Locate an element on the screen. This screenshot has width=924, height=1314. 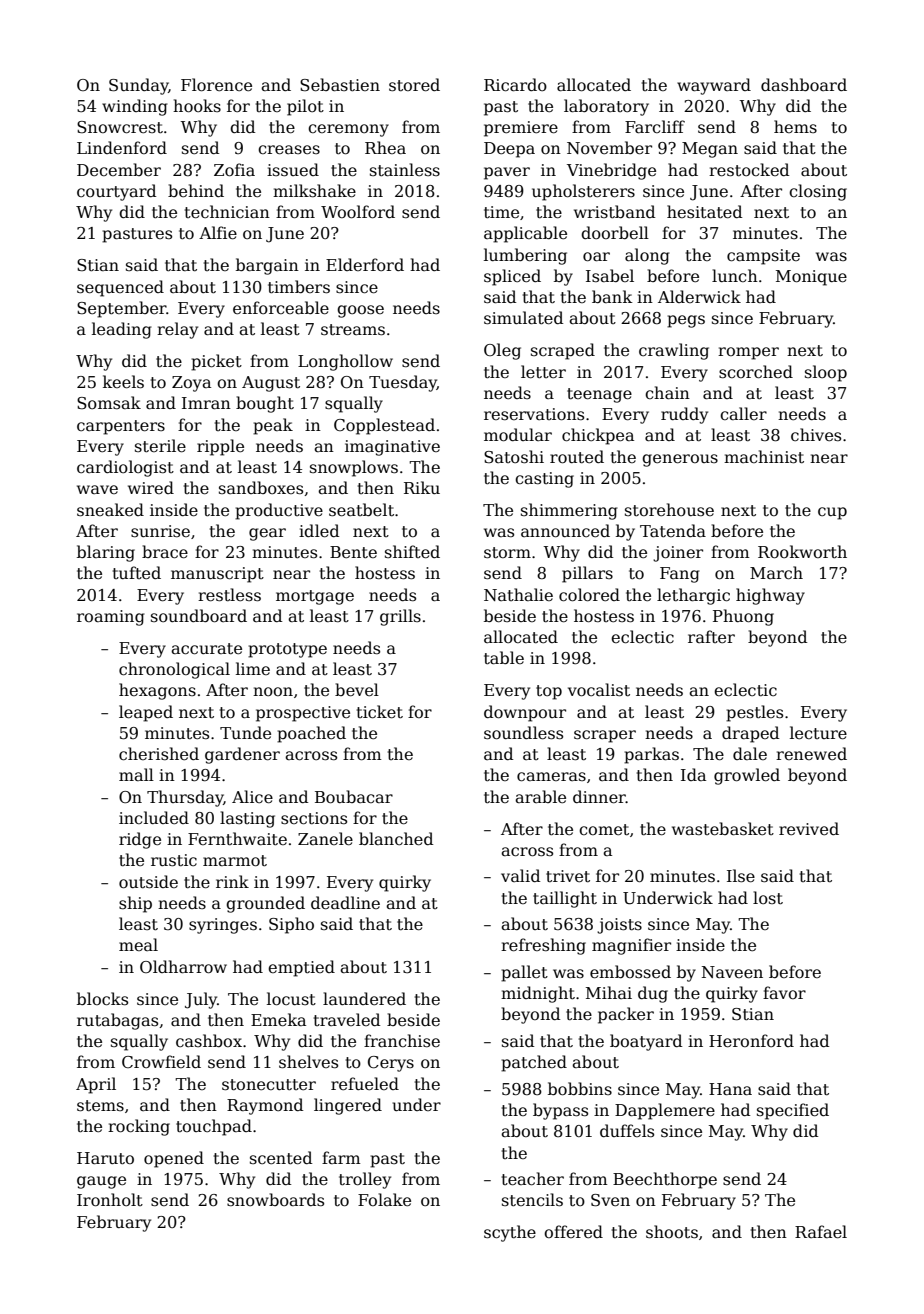
Ironholt is located at coordinates (110, 1200).
